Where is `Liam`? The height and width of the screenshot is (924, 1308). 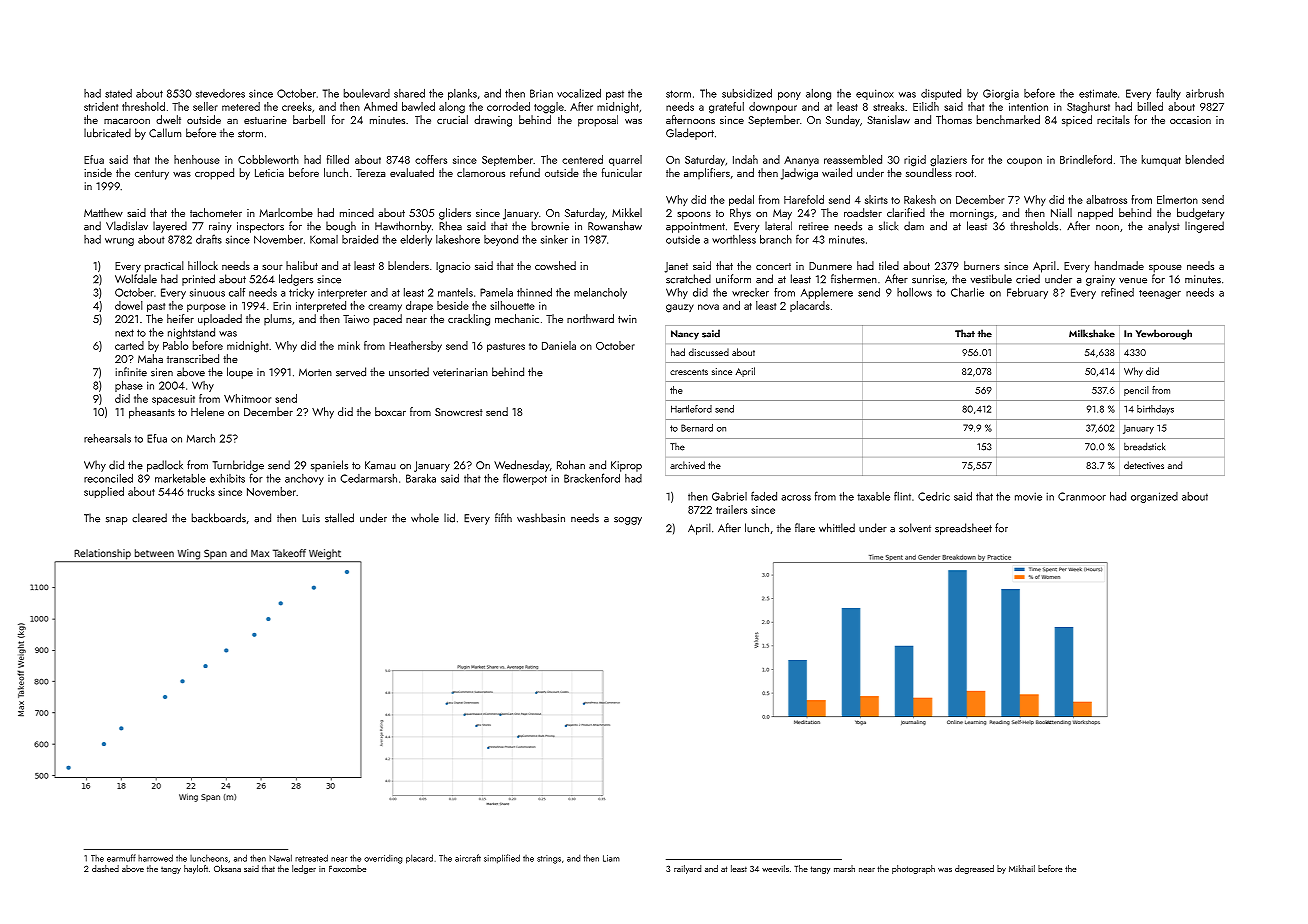 Liam is located at coordinates (611, 858).
